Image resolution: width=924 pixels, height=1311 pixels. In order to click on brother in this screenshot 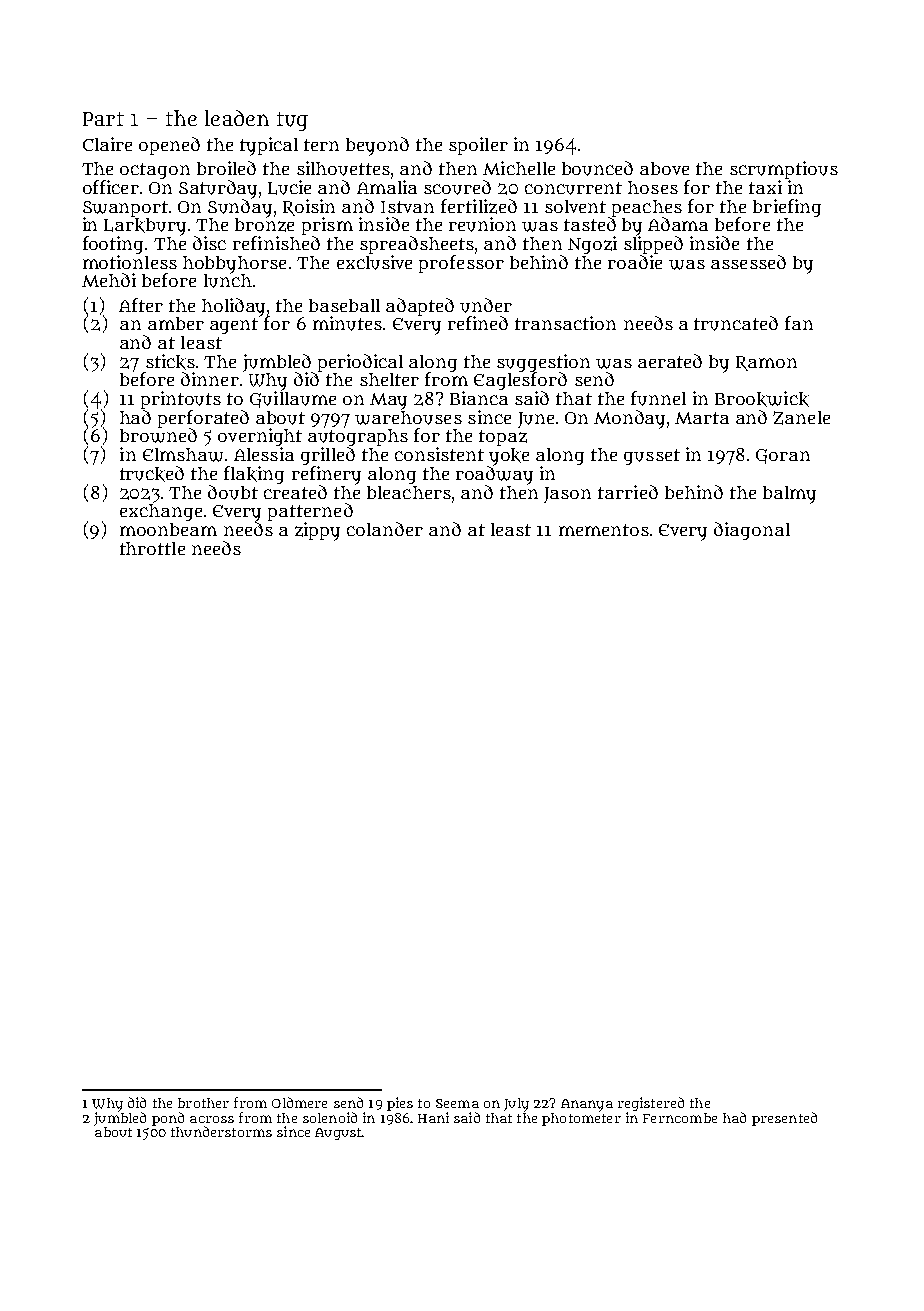, I will do `click(203, 1103)`.
